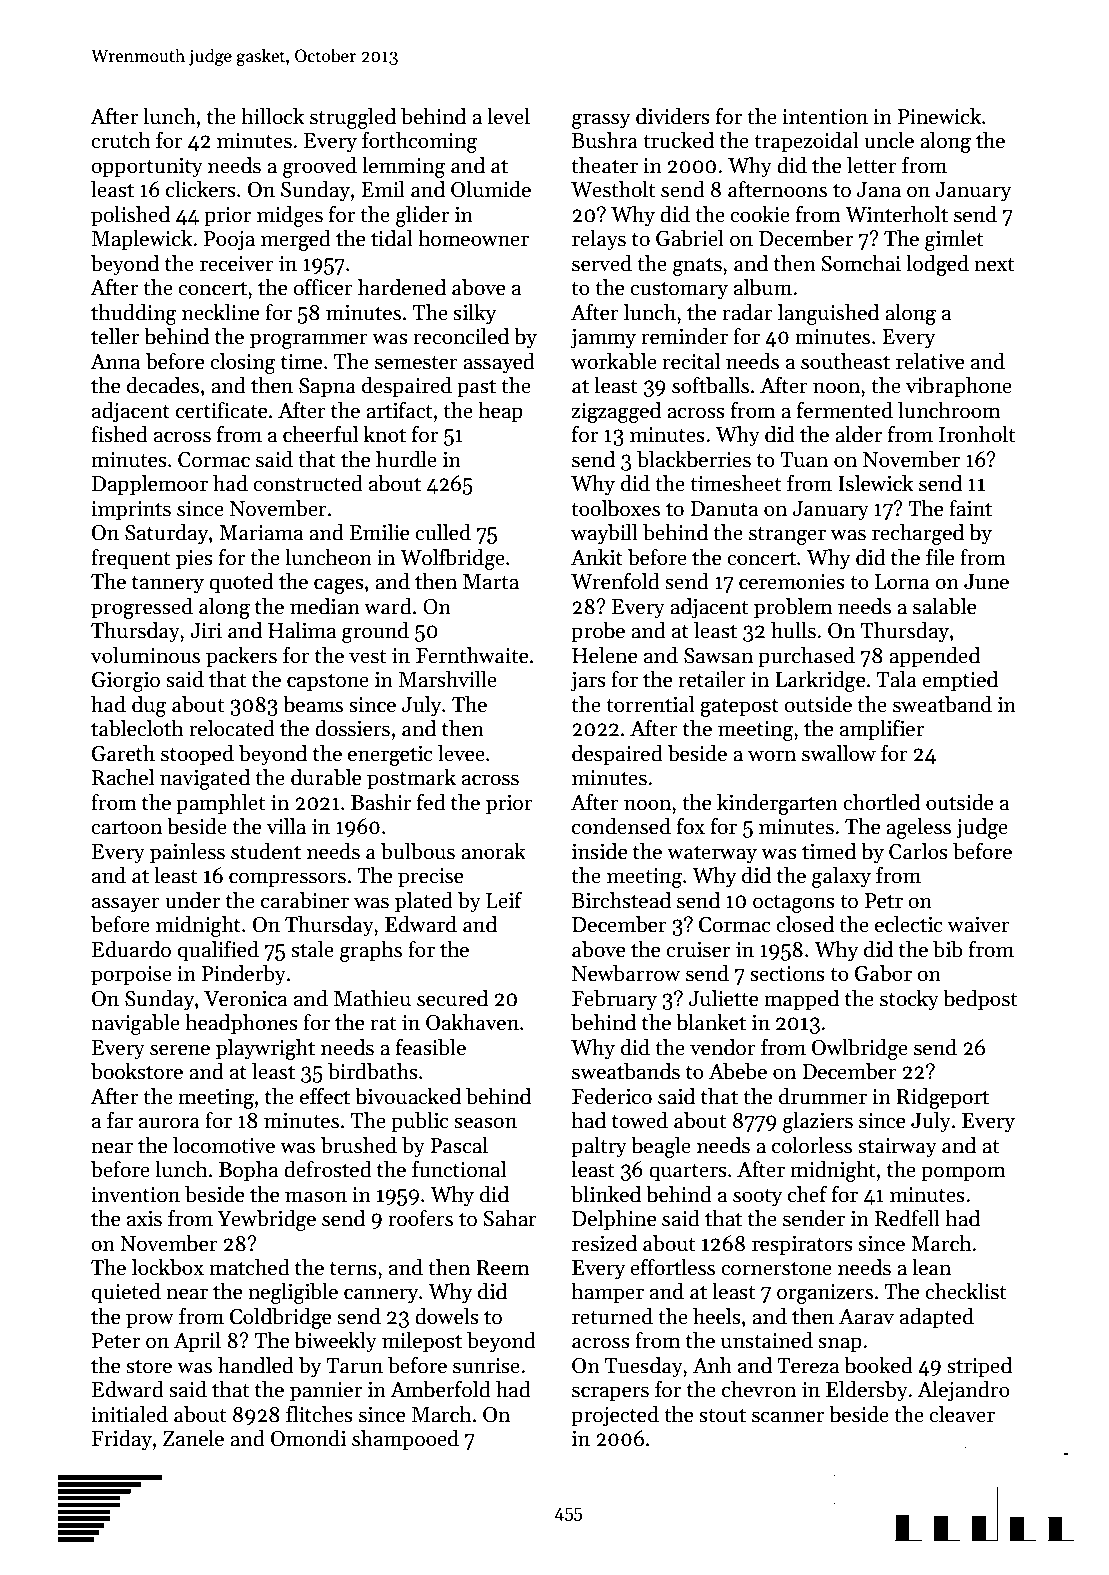 This document has width=1109, height=1575. What do you see at coordinates (116, 1341) in the document?
I see `Peter` at bounding box center [116, 1341].
